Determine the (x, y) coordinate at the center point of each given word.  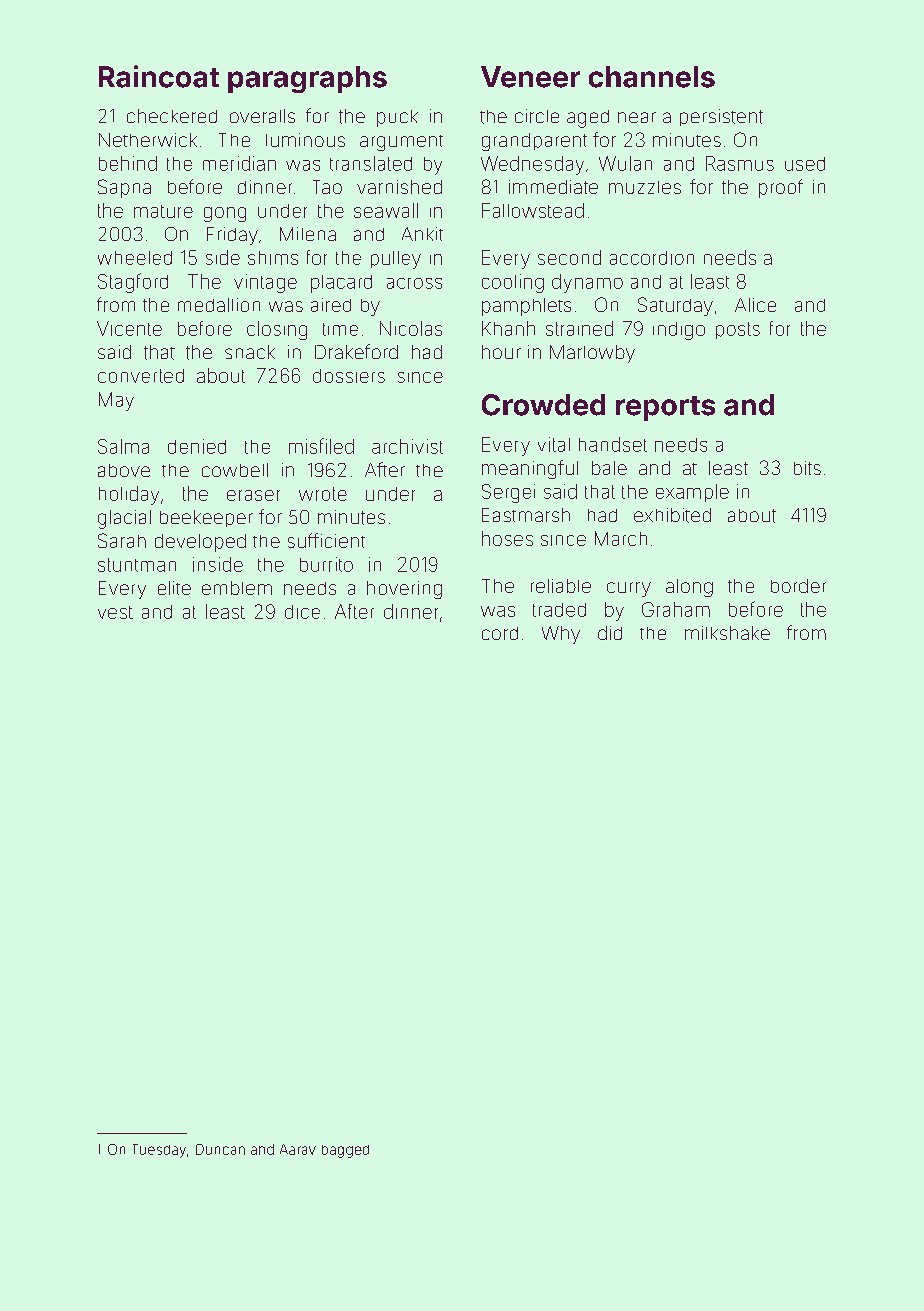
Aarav (298, 1149)
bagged (345, 1151)
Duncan (220, 1149)
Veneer (530, 77)
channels (652, 77)
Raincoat (159, 76)
